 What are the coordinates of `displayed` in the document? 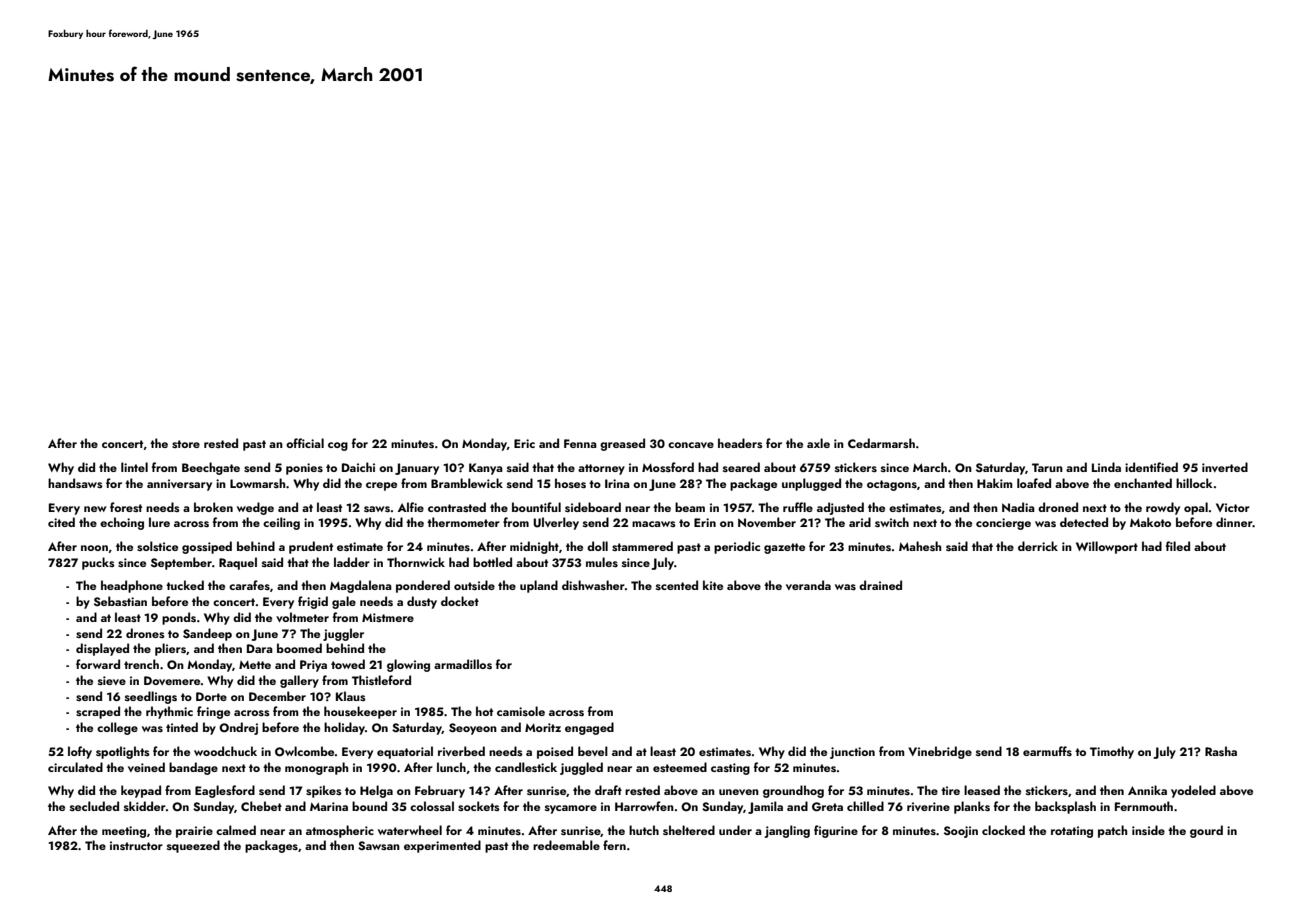 It's located at (102, 649).
